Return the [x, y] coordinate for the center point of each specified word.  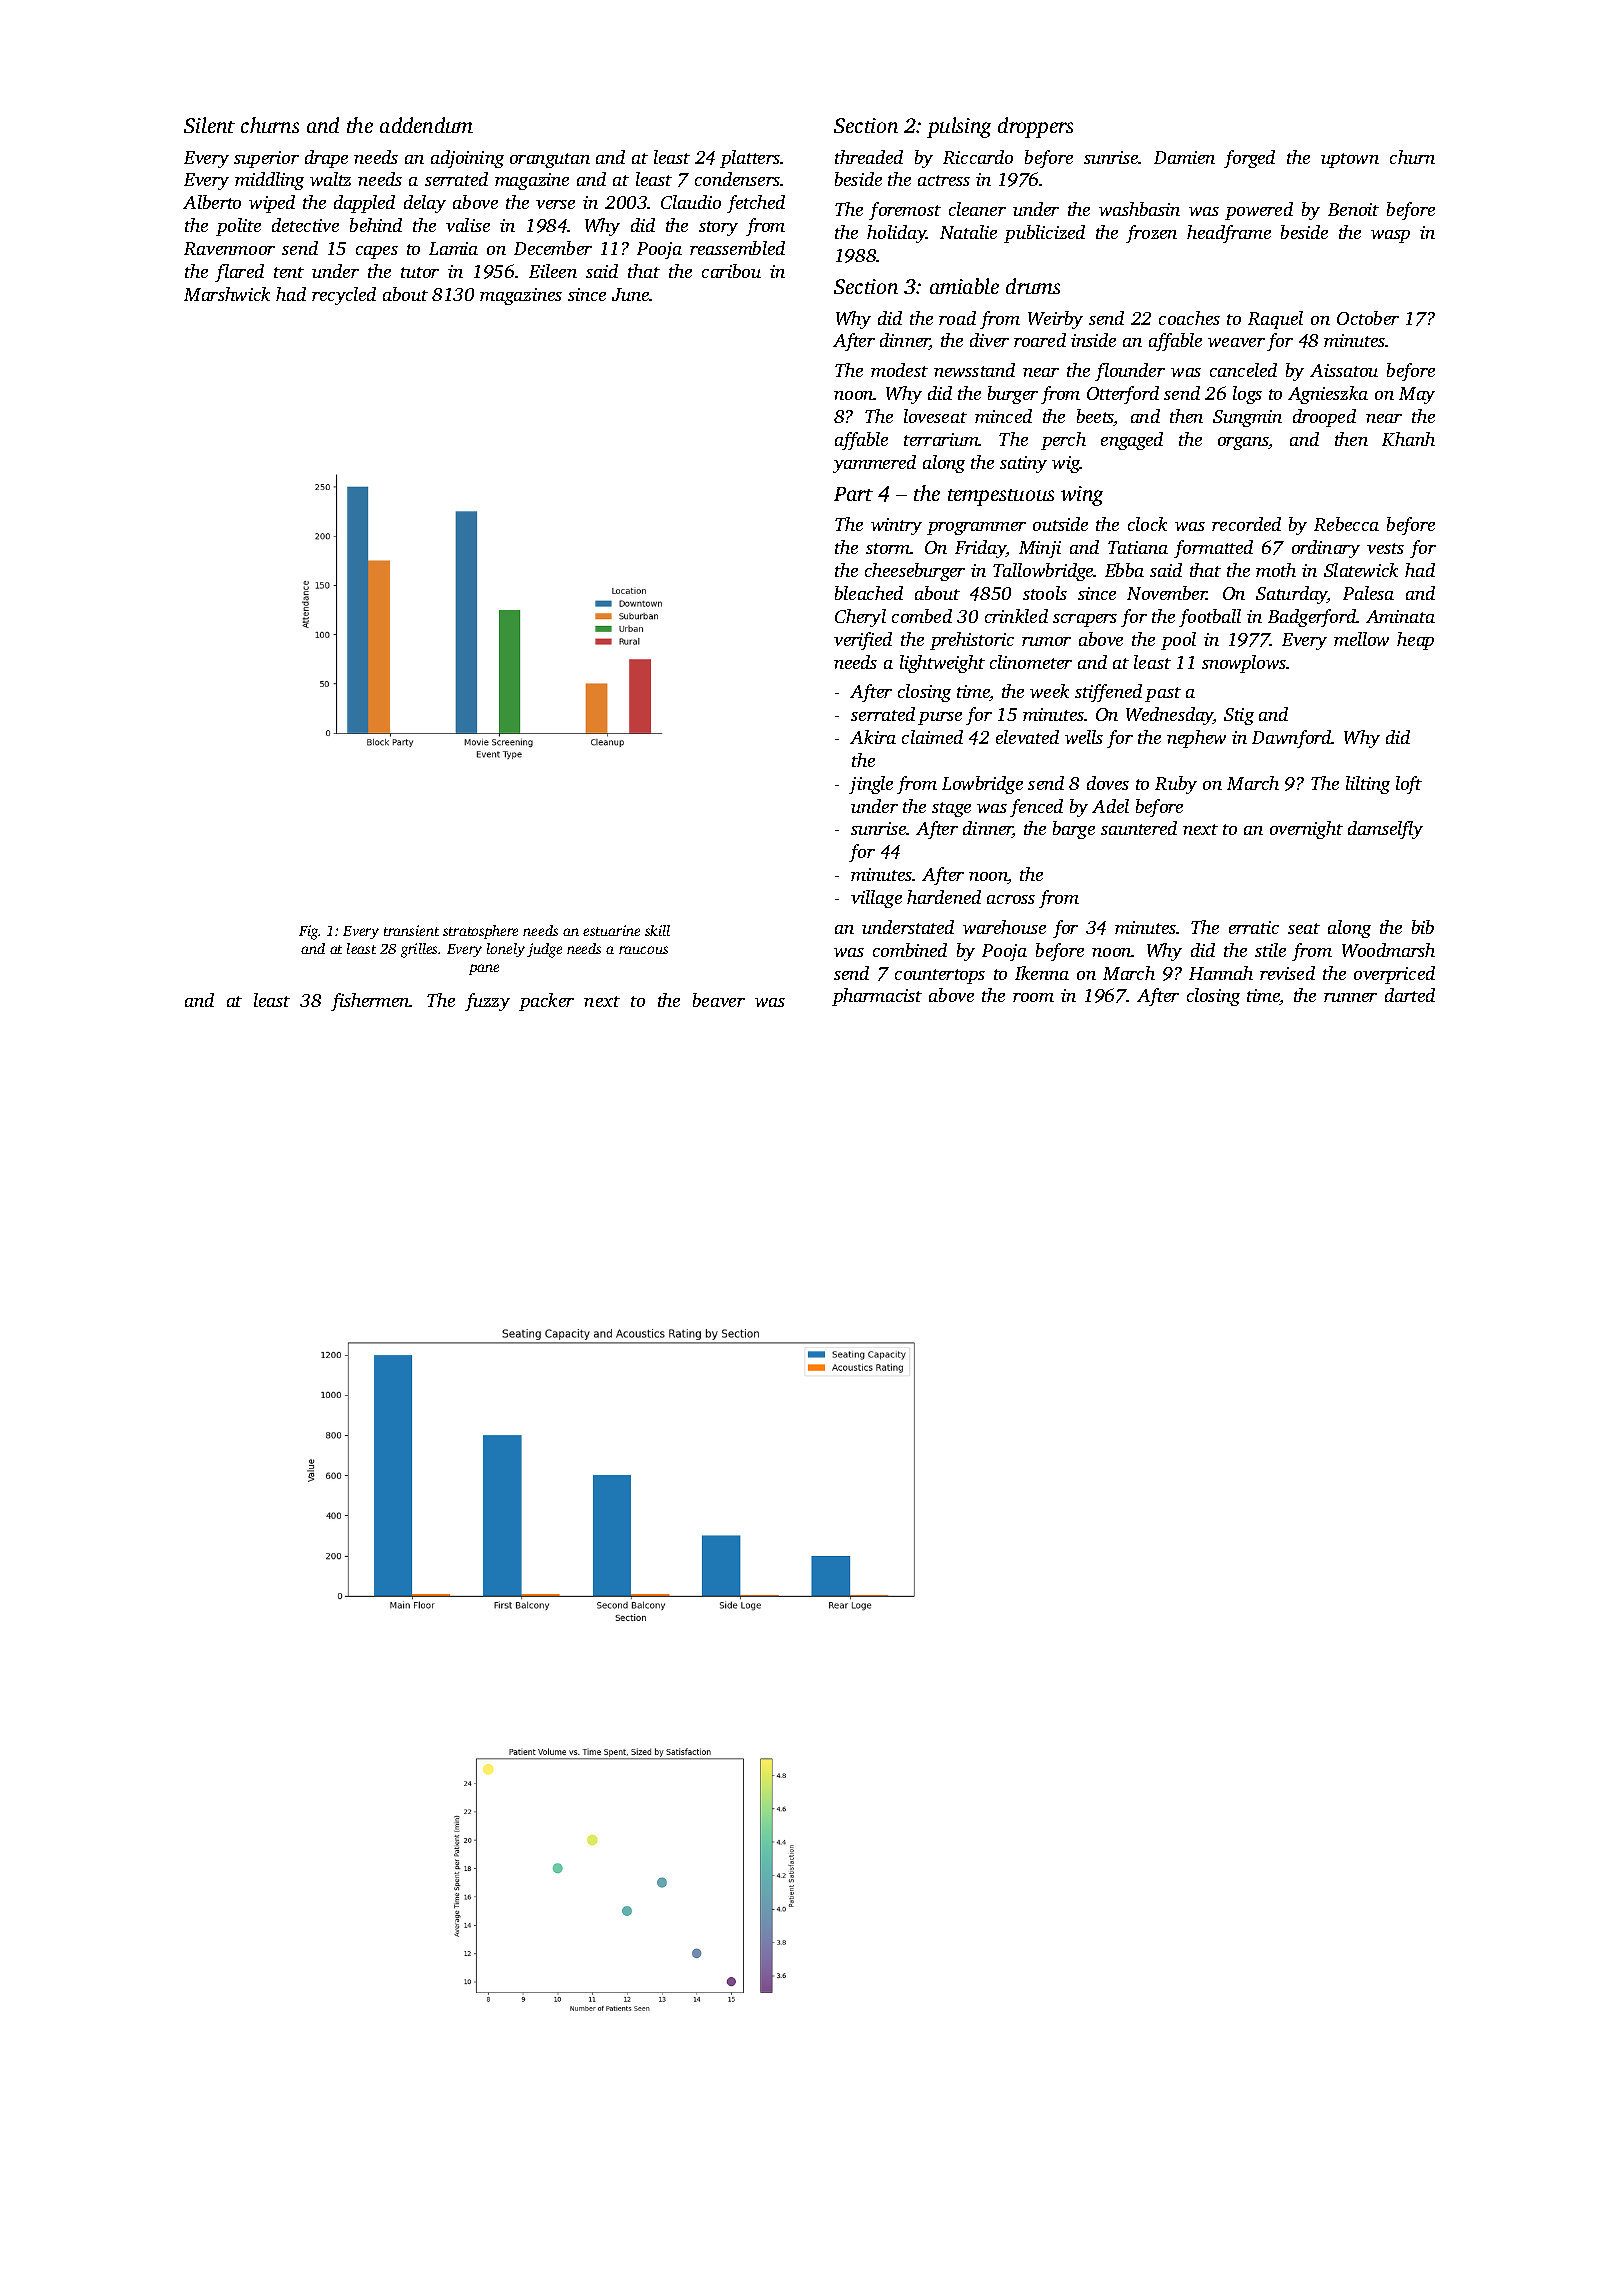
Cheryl [860, 618]
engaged [1132, 441]
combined [910, 950]
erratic [1254, 927]
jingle [871, 785]
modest [899, 370]
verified [863, 641]
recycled [344, 296]
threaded [869, 157]
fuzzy [487, 1002]
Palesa [1368, 593]
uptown [1350, 160]
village [876, 899]
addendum [426, 125]
